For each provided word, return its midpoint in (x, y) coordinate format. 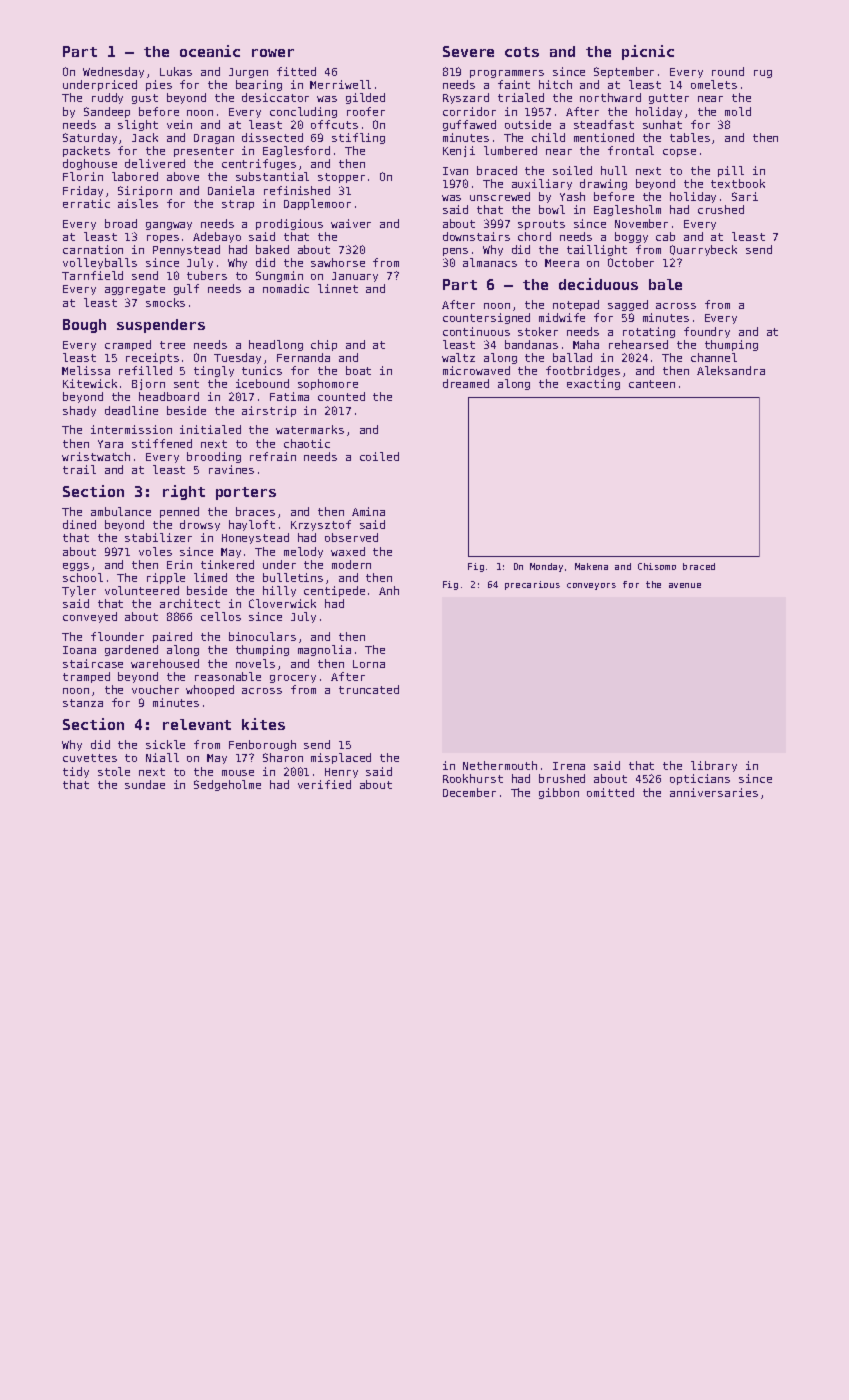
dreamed (466, 383)
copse (679, 153)
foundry (707, 332)
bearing (259, 85)
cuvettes (90, 758)
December (469, 792)
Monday (546, 567)
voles (155, 551)
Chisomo (657, 566)
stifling (358, 138)
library (714, 766)
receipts (152, 358)
